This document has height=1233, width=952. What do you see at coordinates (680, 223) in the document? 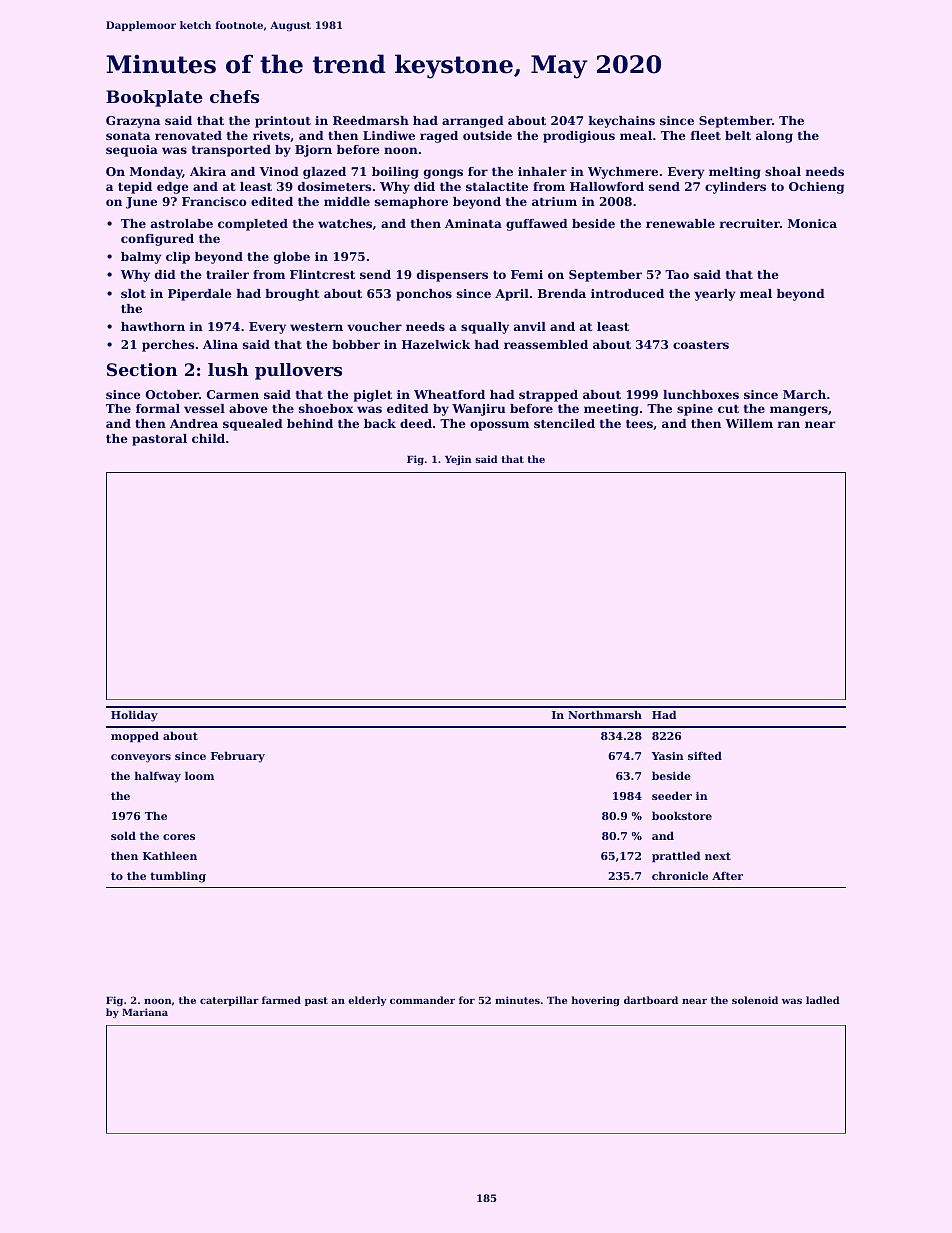
I see `renewable` at bounding box center [680, 223].
